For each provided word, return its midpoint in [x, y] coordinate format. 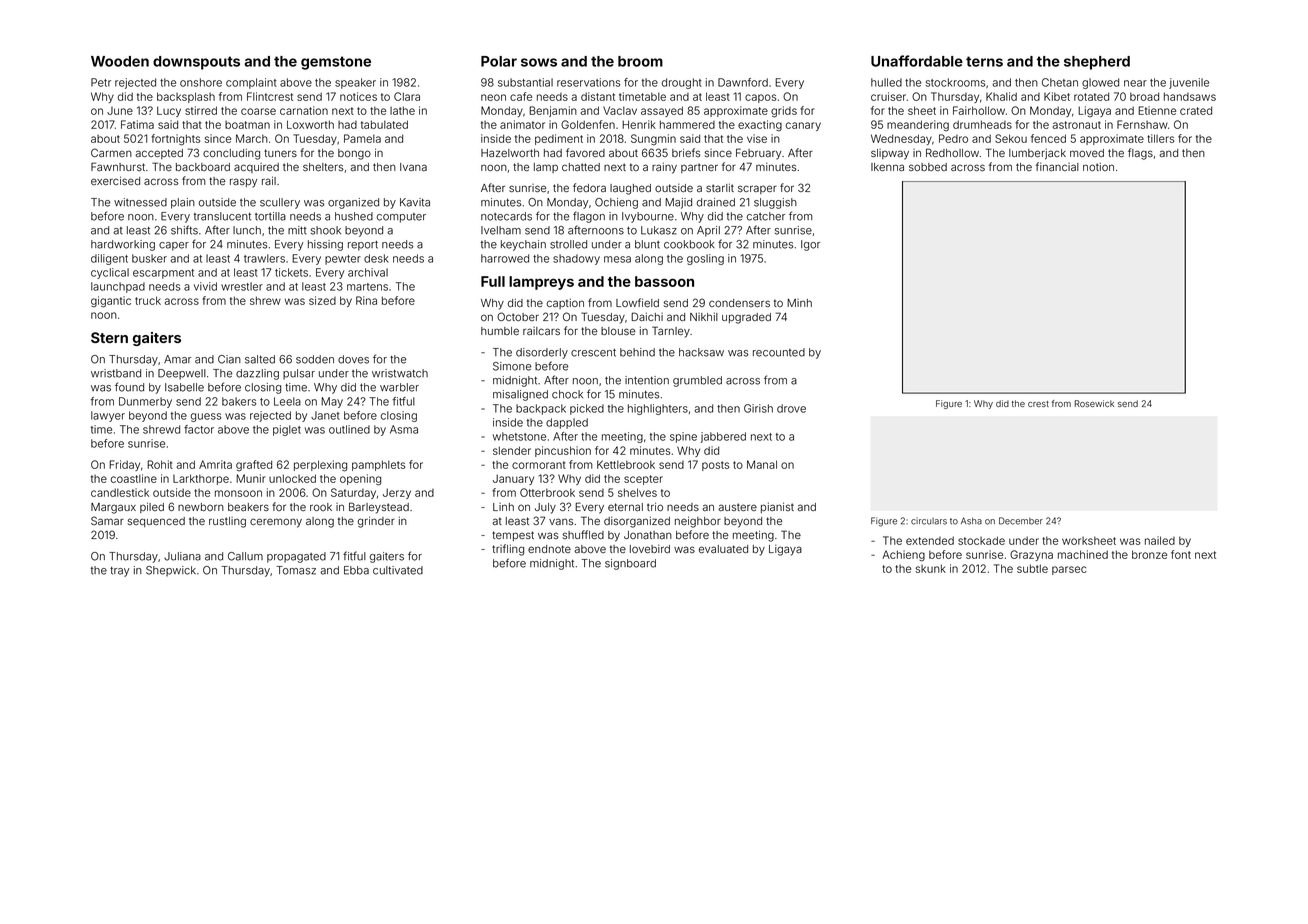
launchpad [118, 287]
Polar [499, 61]
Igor [810, 245]
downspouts [196, 63]
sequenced [156, 522]
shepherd [1097, 63]
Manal [762, 464]
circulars [929, 521]
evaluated [723, 549]
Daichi [647, 316]
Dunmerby [145, 402]
